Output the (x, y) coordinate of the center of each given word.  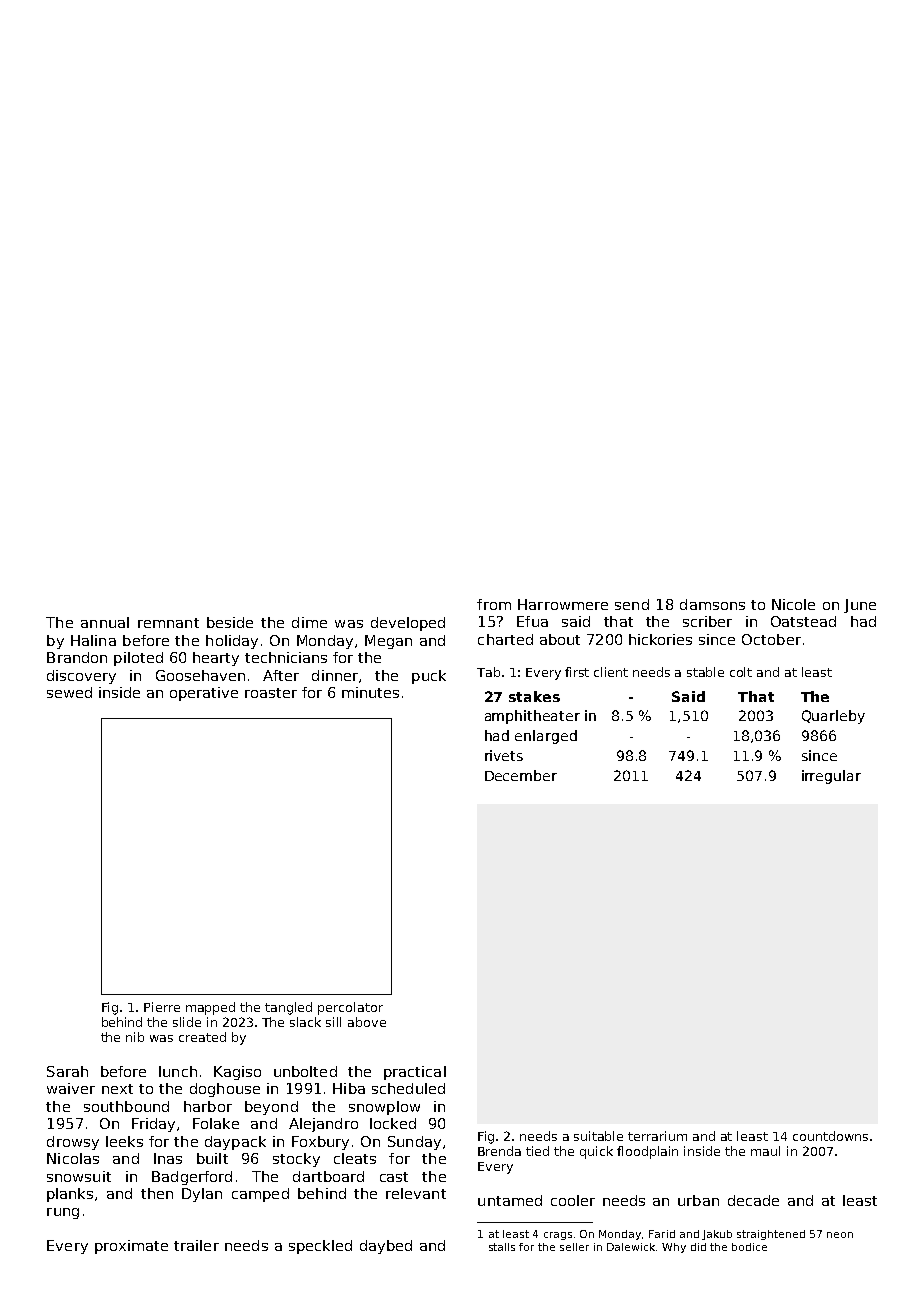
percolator (350, 1008)
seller (574, 1247)
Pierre (162, 1007)
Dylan (202, 1195)
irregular (831, 777)
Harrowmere (563, 604)
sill (333, 1022)
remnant (168, 623)
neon (840, 1235)
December (521, 775)
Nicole (793, 604)
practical (415, 1073)
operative (204, 694)
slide (187, 1022)
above (367, 1022)
